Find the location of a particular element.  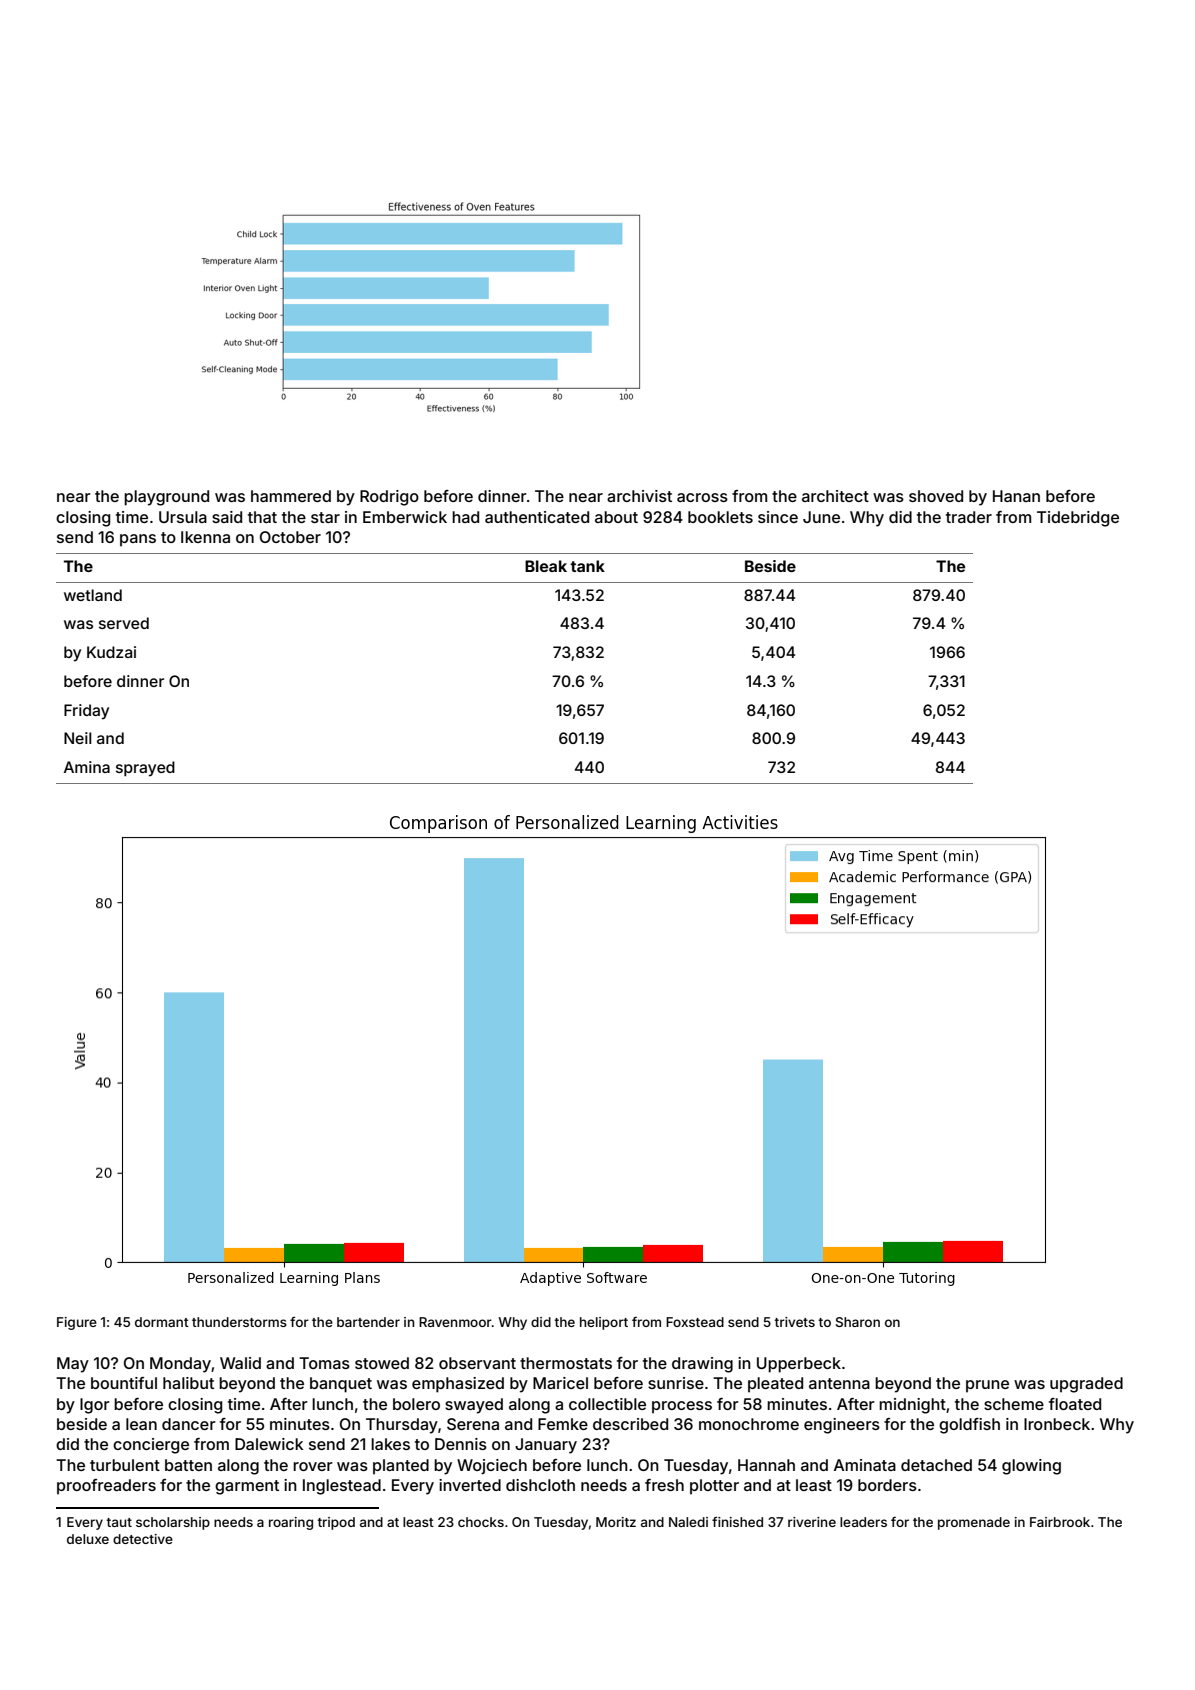

Ravenmoor is located at coordinates (455, 1322).
